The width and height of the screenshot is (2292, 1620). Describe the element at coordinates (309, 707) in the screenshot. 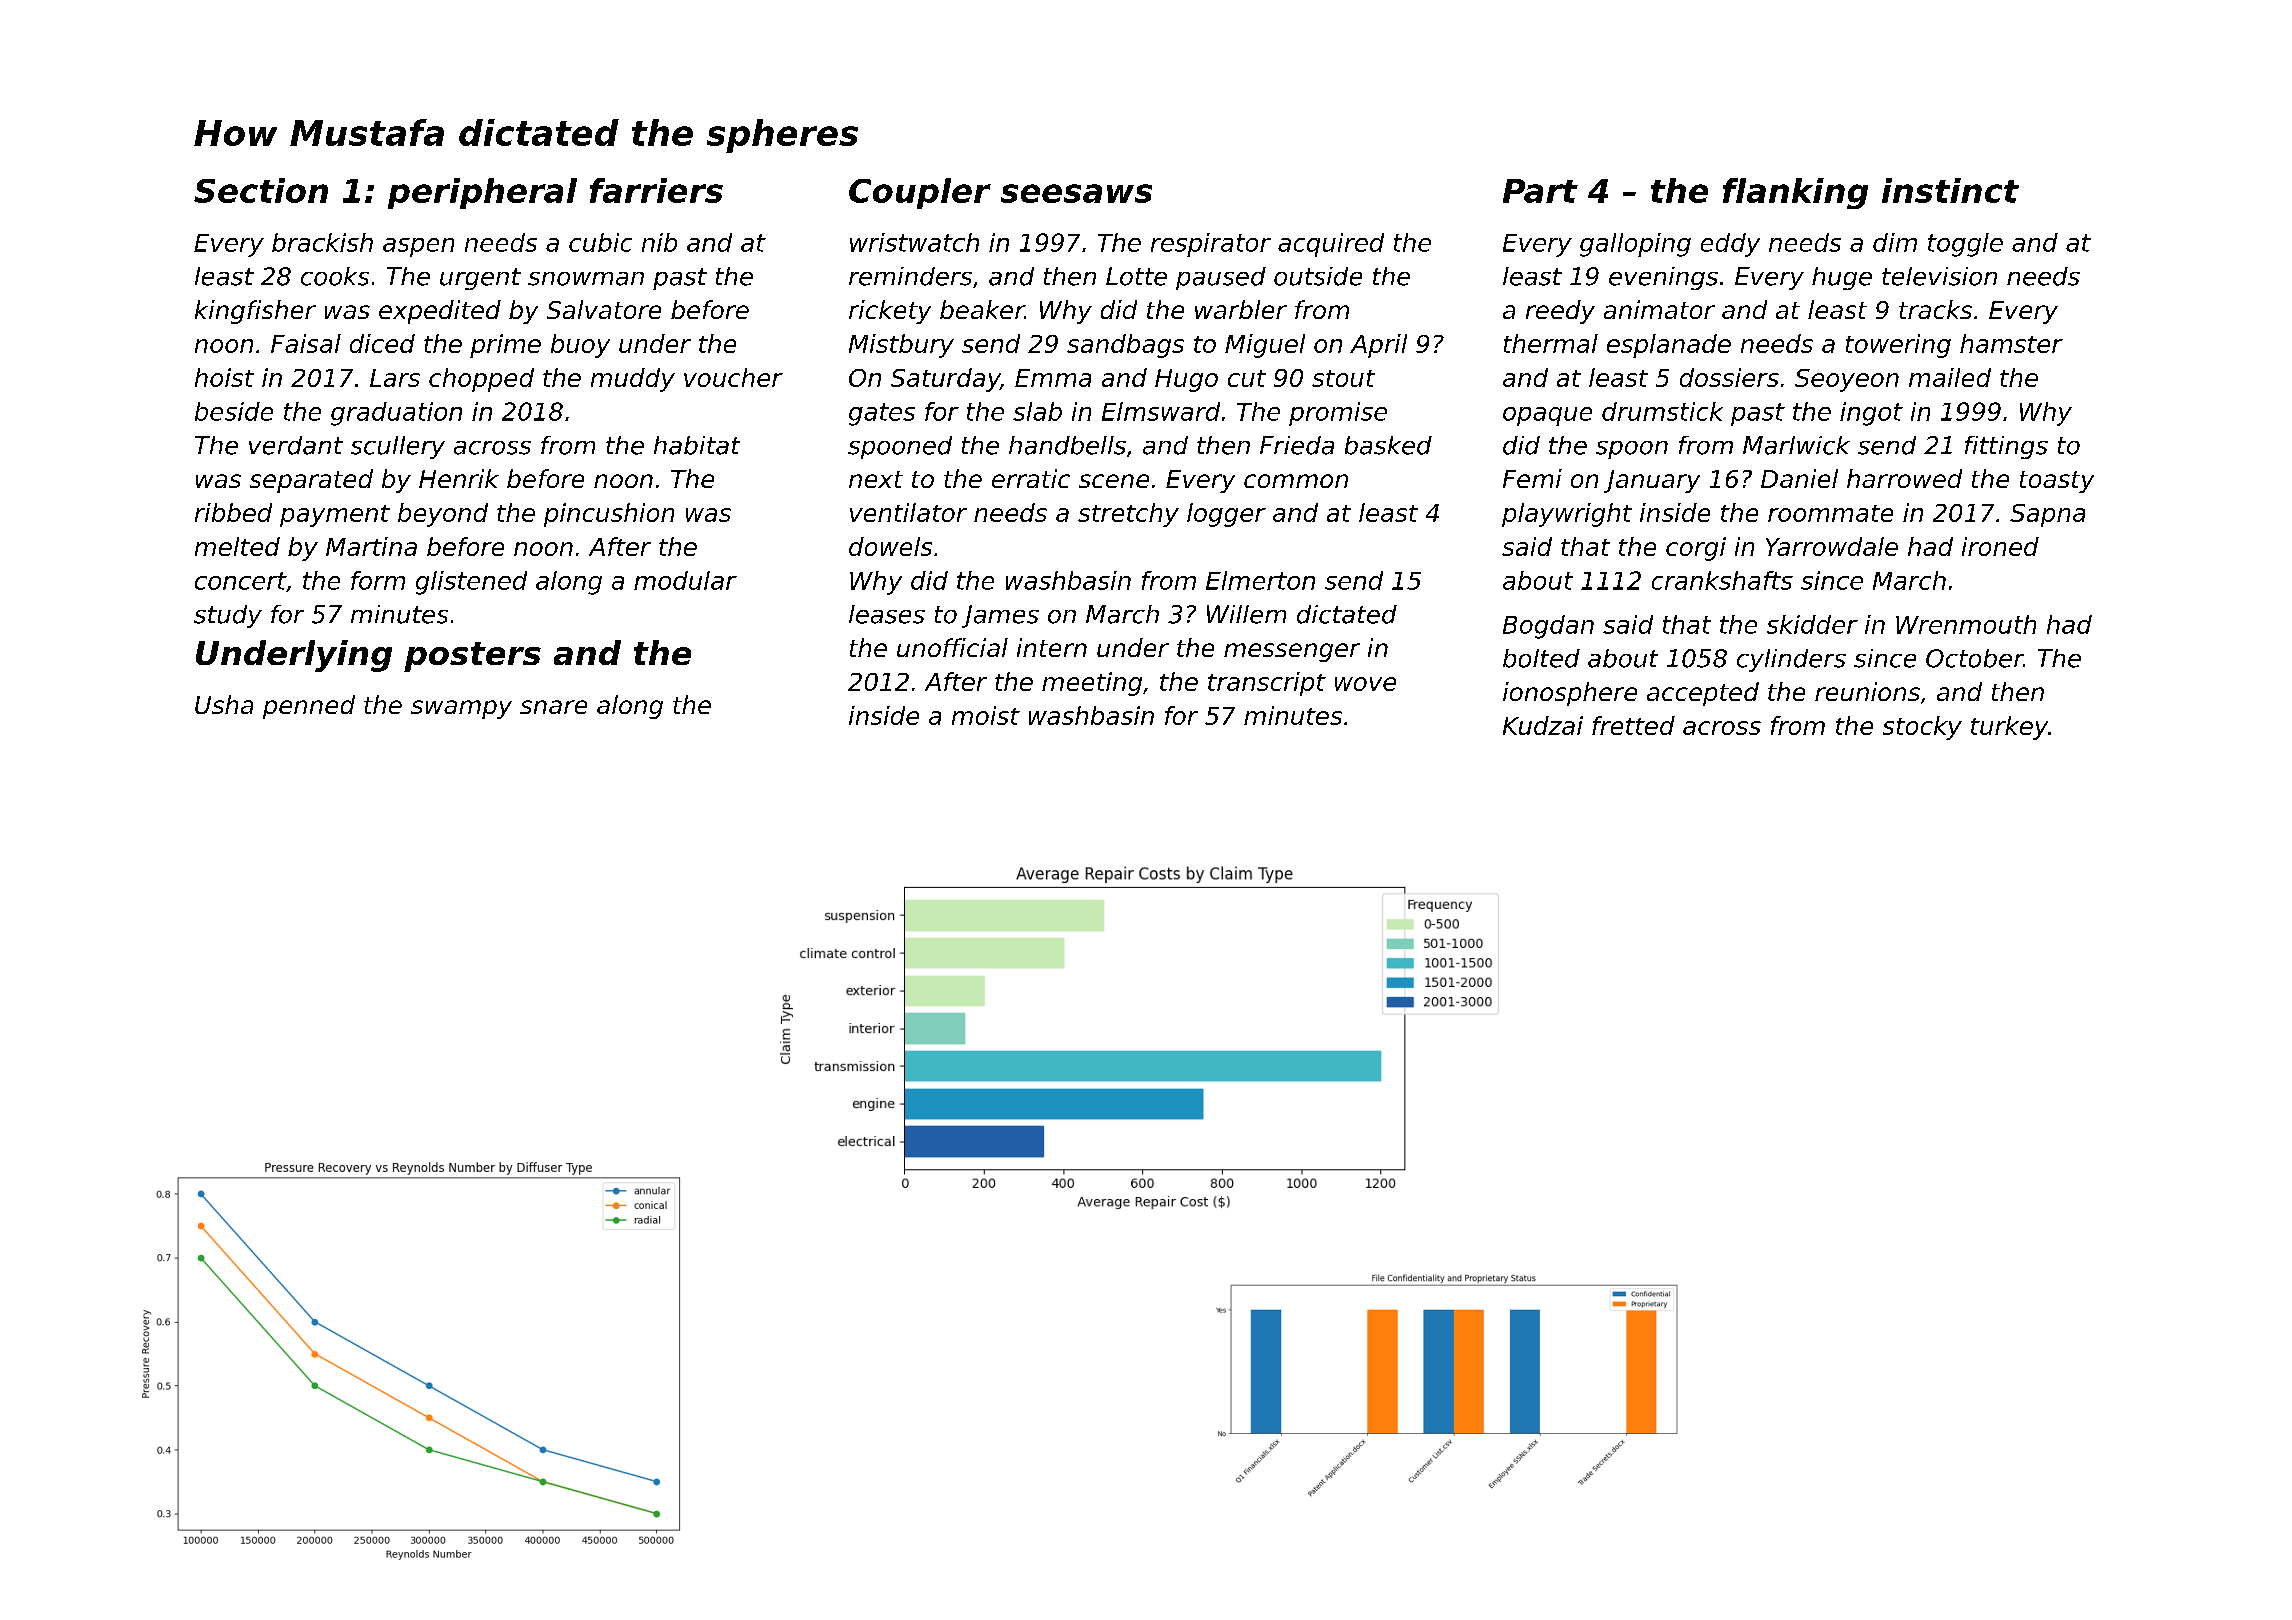

I see `penned` at that location.
